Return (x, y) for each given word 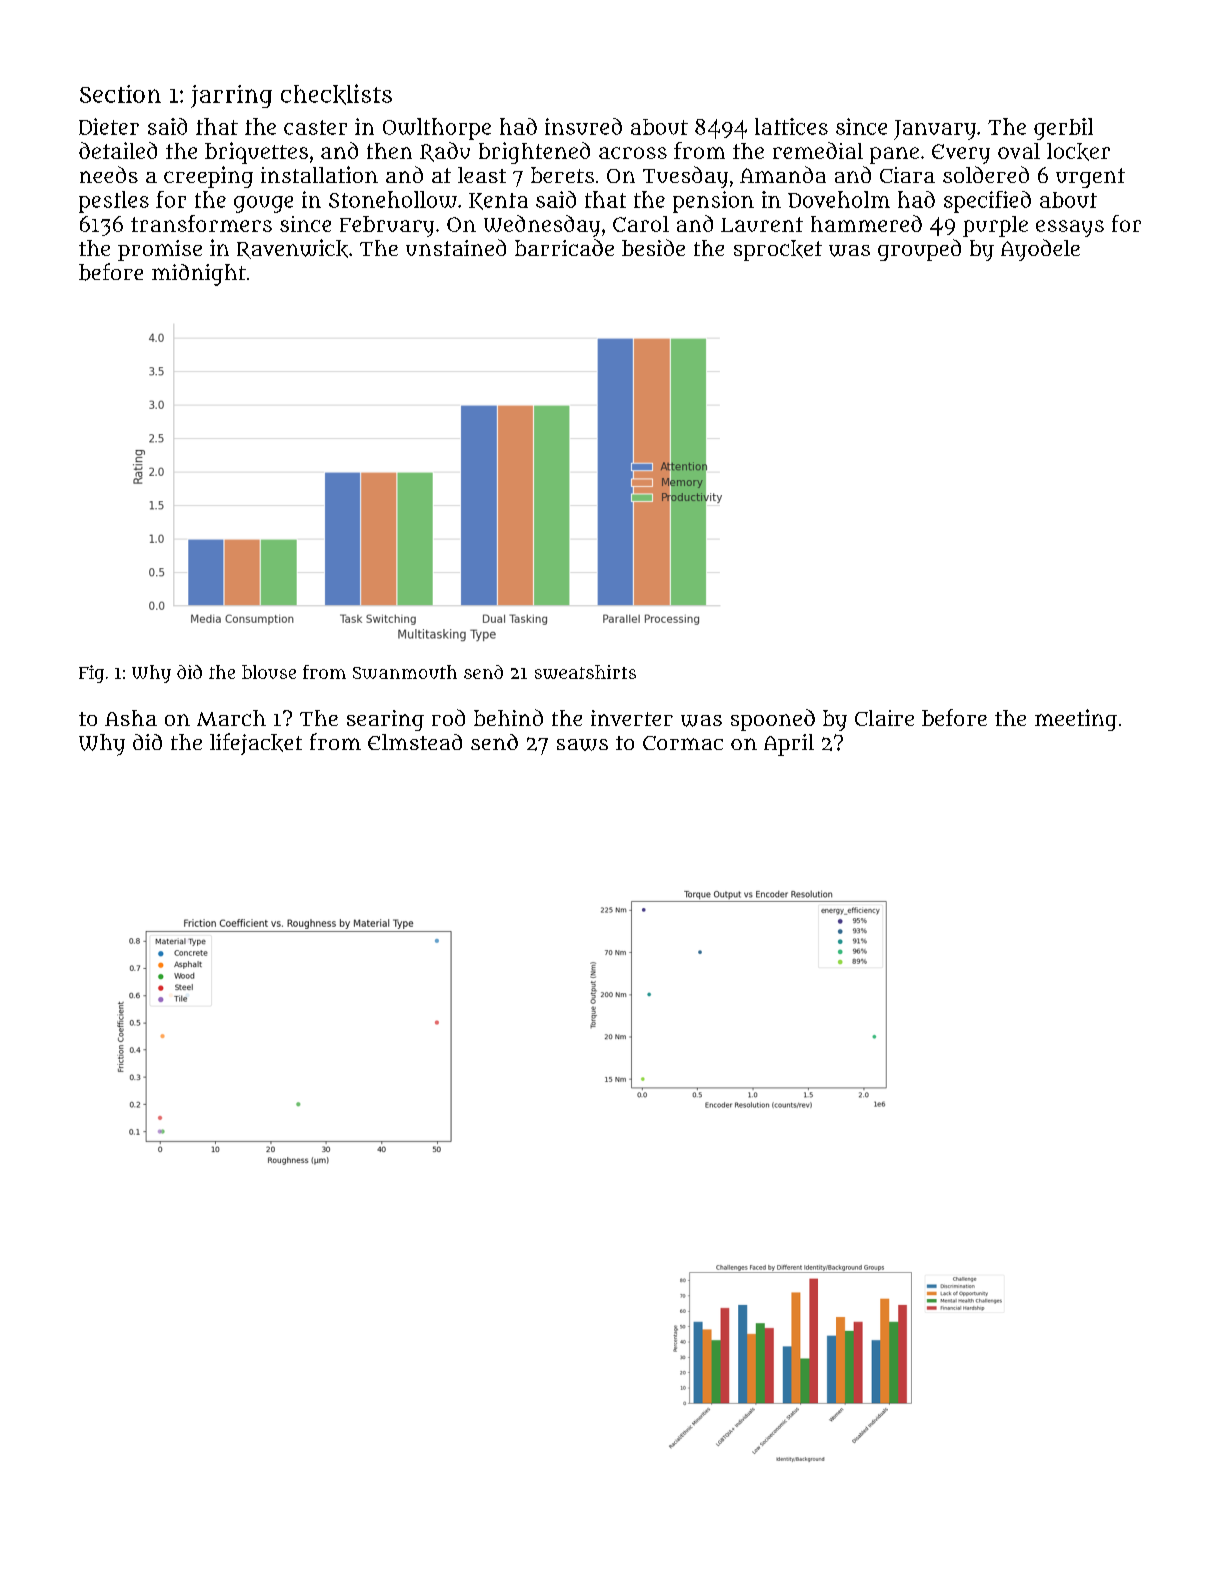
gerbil (1063, 129)
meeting (1076, 720)
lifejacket (256, 744)
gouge (263, 204)
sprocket (778, 250)
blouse (269, 672)
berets (562, 175)
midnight (199, 275)
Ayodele (1040, 250)
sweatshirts (585, 672)
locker (1078, 152)
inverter (632, 718)
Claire (884, 718)
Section (120, 94)
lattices (791, 126)
